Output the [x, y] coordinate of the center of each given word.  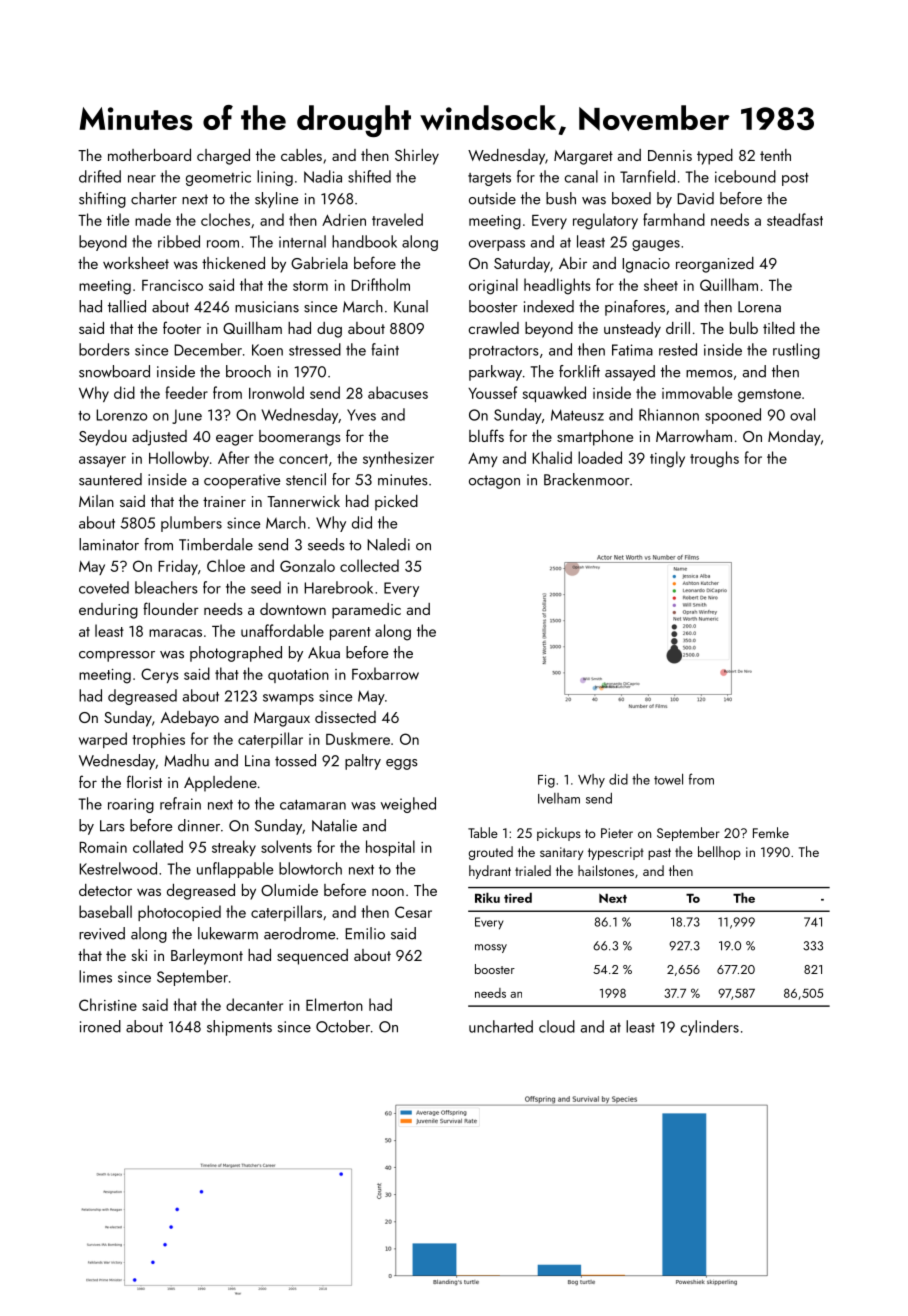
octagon [494, 482]
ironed [100, 1026]
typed [715, 157]
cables [301, 155]
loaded [600, 457]
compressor [117, 656]
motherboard [149, 155]
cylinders [710, 1028]
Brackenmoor [587, 479]
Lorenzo [121, 415]
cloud [557, 1026]
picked [396, 503]
